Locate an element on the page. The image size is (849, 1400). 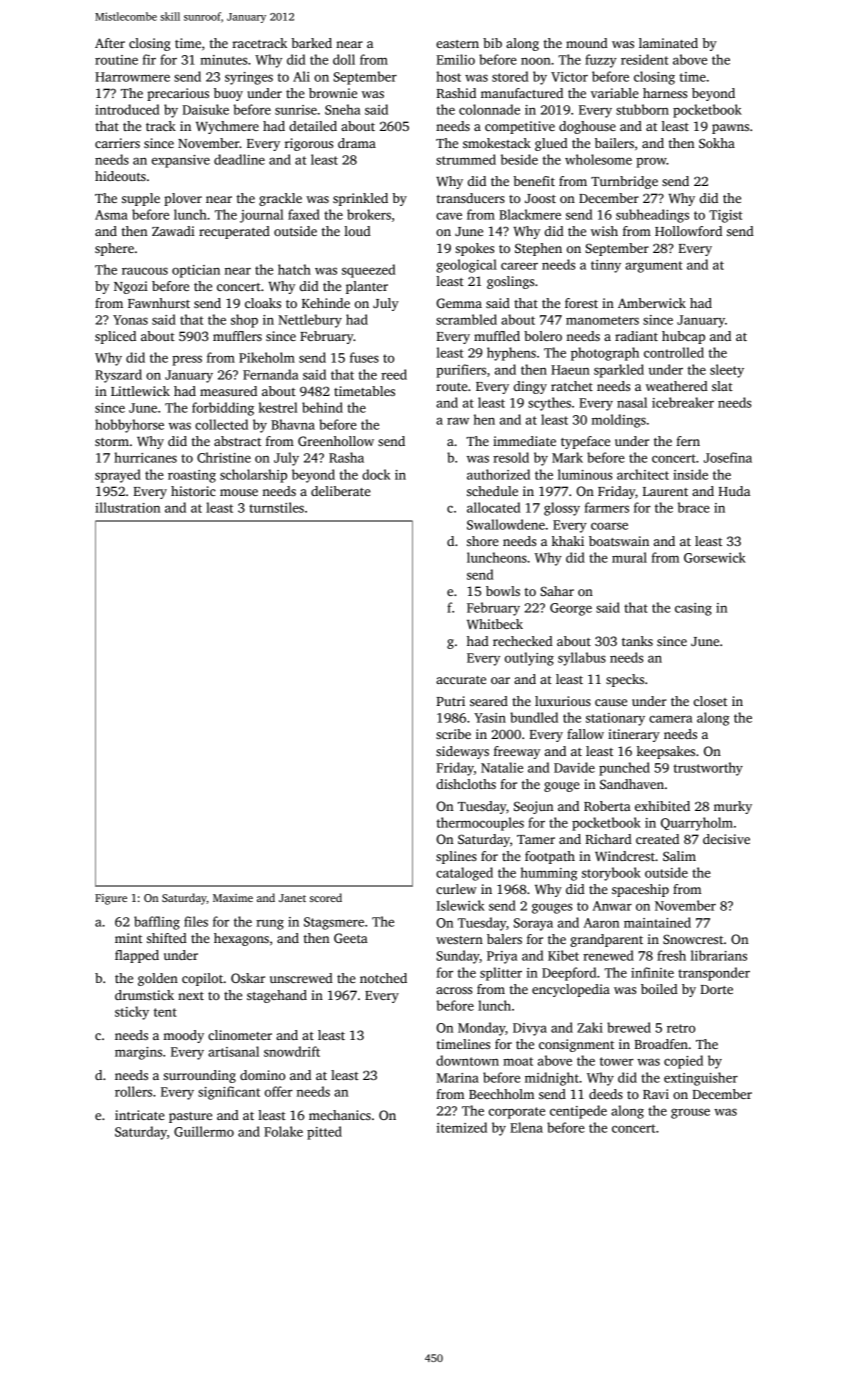
shore is located at coordinates (483, 541).
